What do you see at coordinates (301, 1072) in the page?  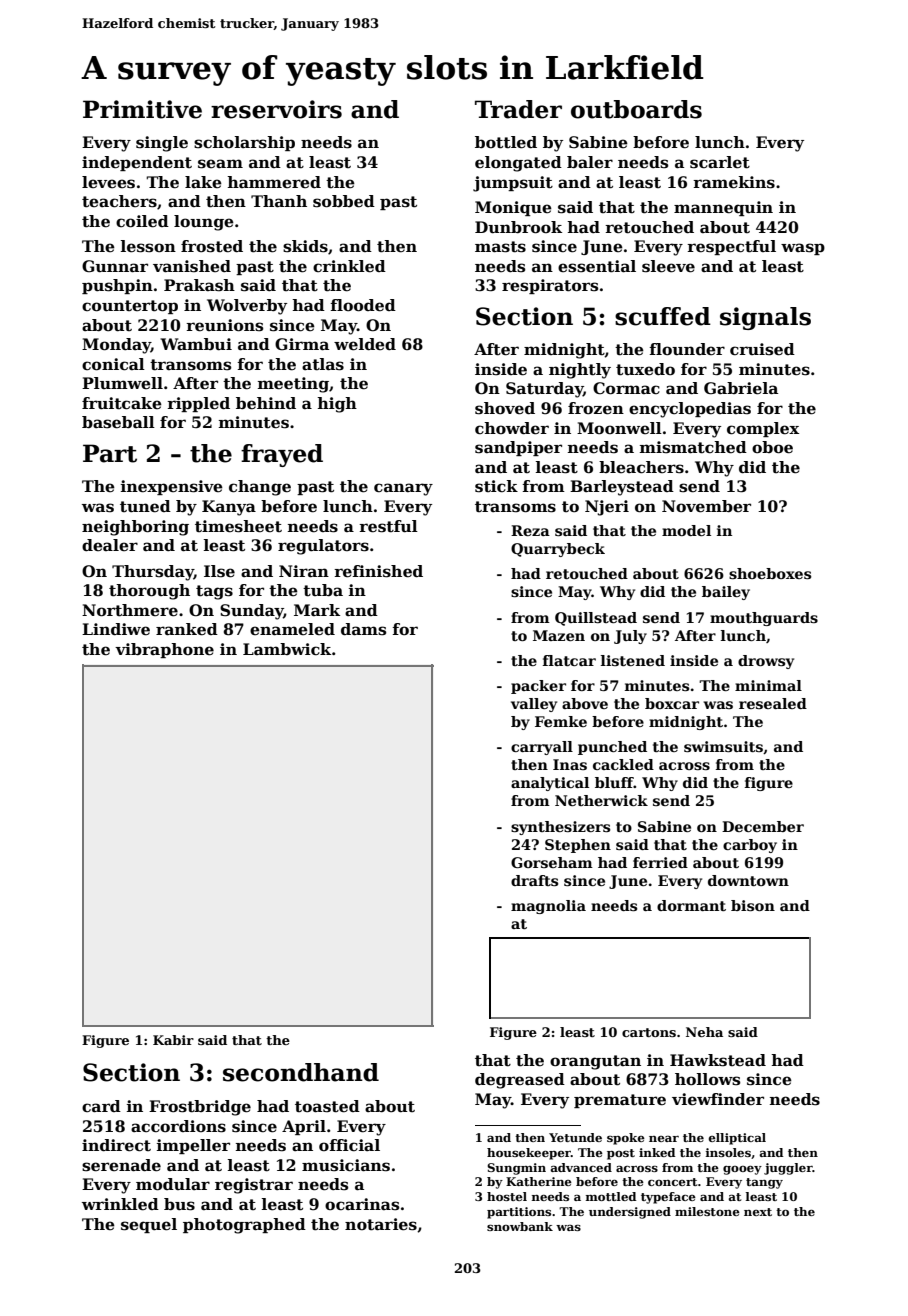 I see `secondhand` at bounding box center [301, 1072].
